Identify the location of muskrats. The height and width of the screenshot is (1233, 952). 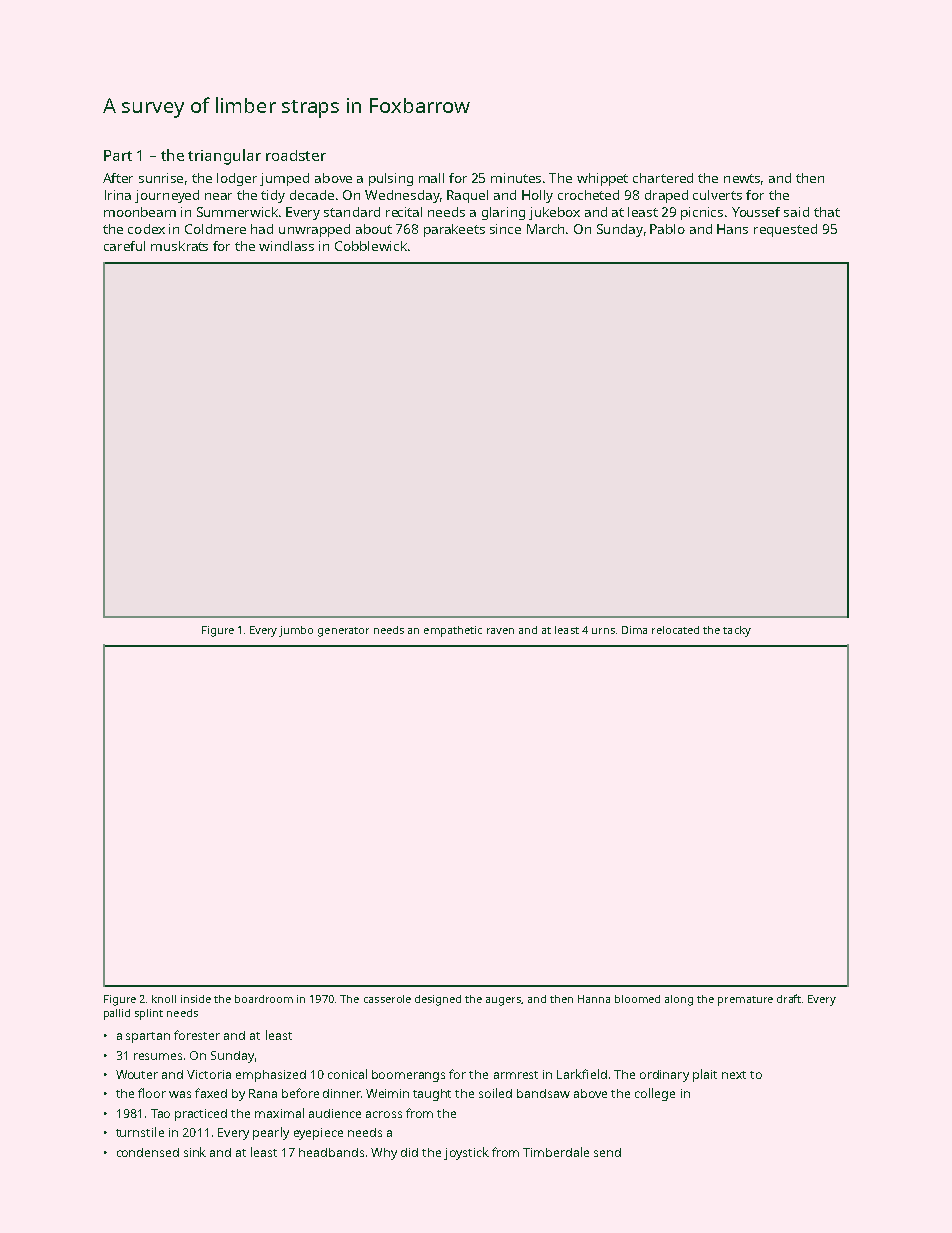
(179, 246).
